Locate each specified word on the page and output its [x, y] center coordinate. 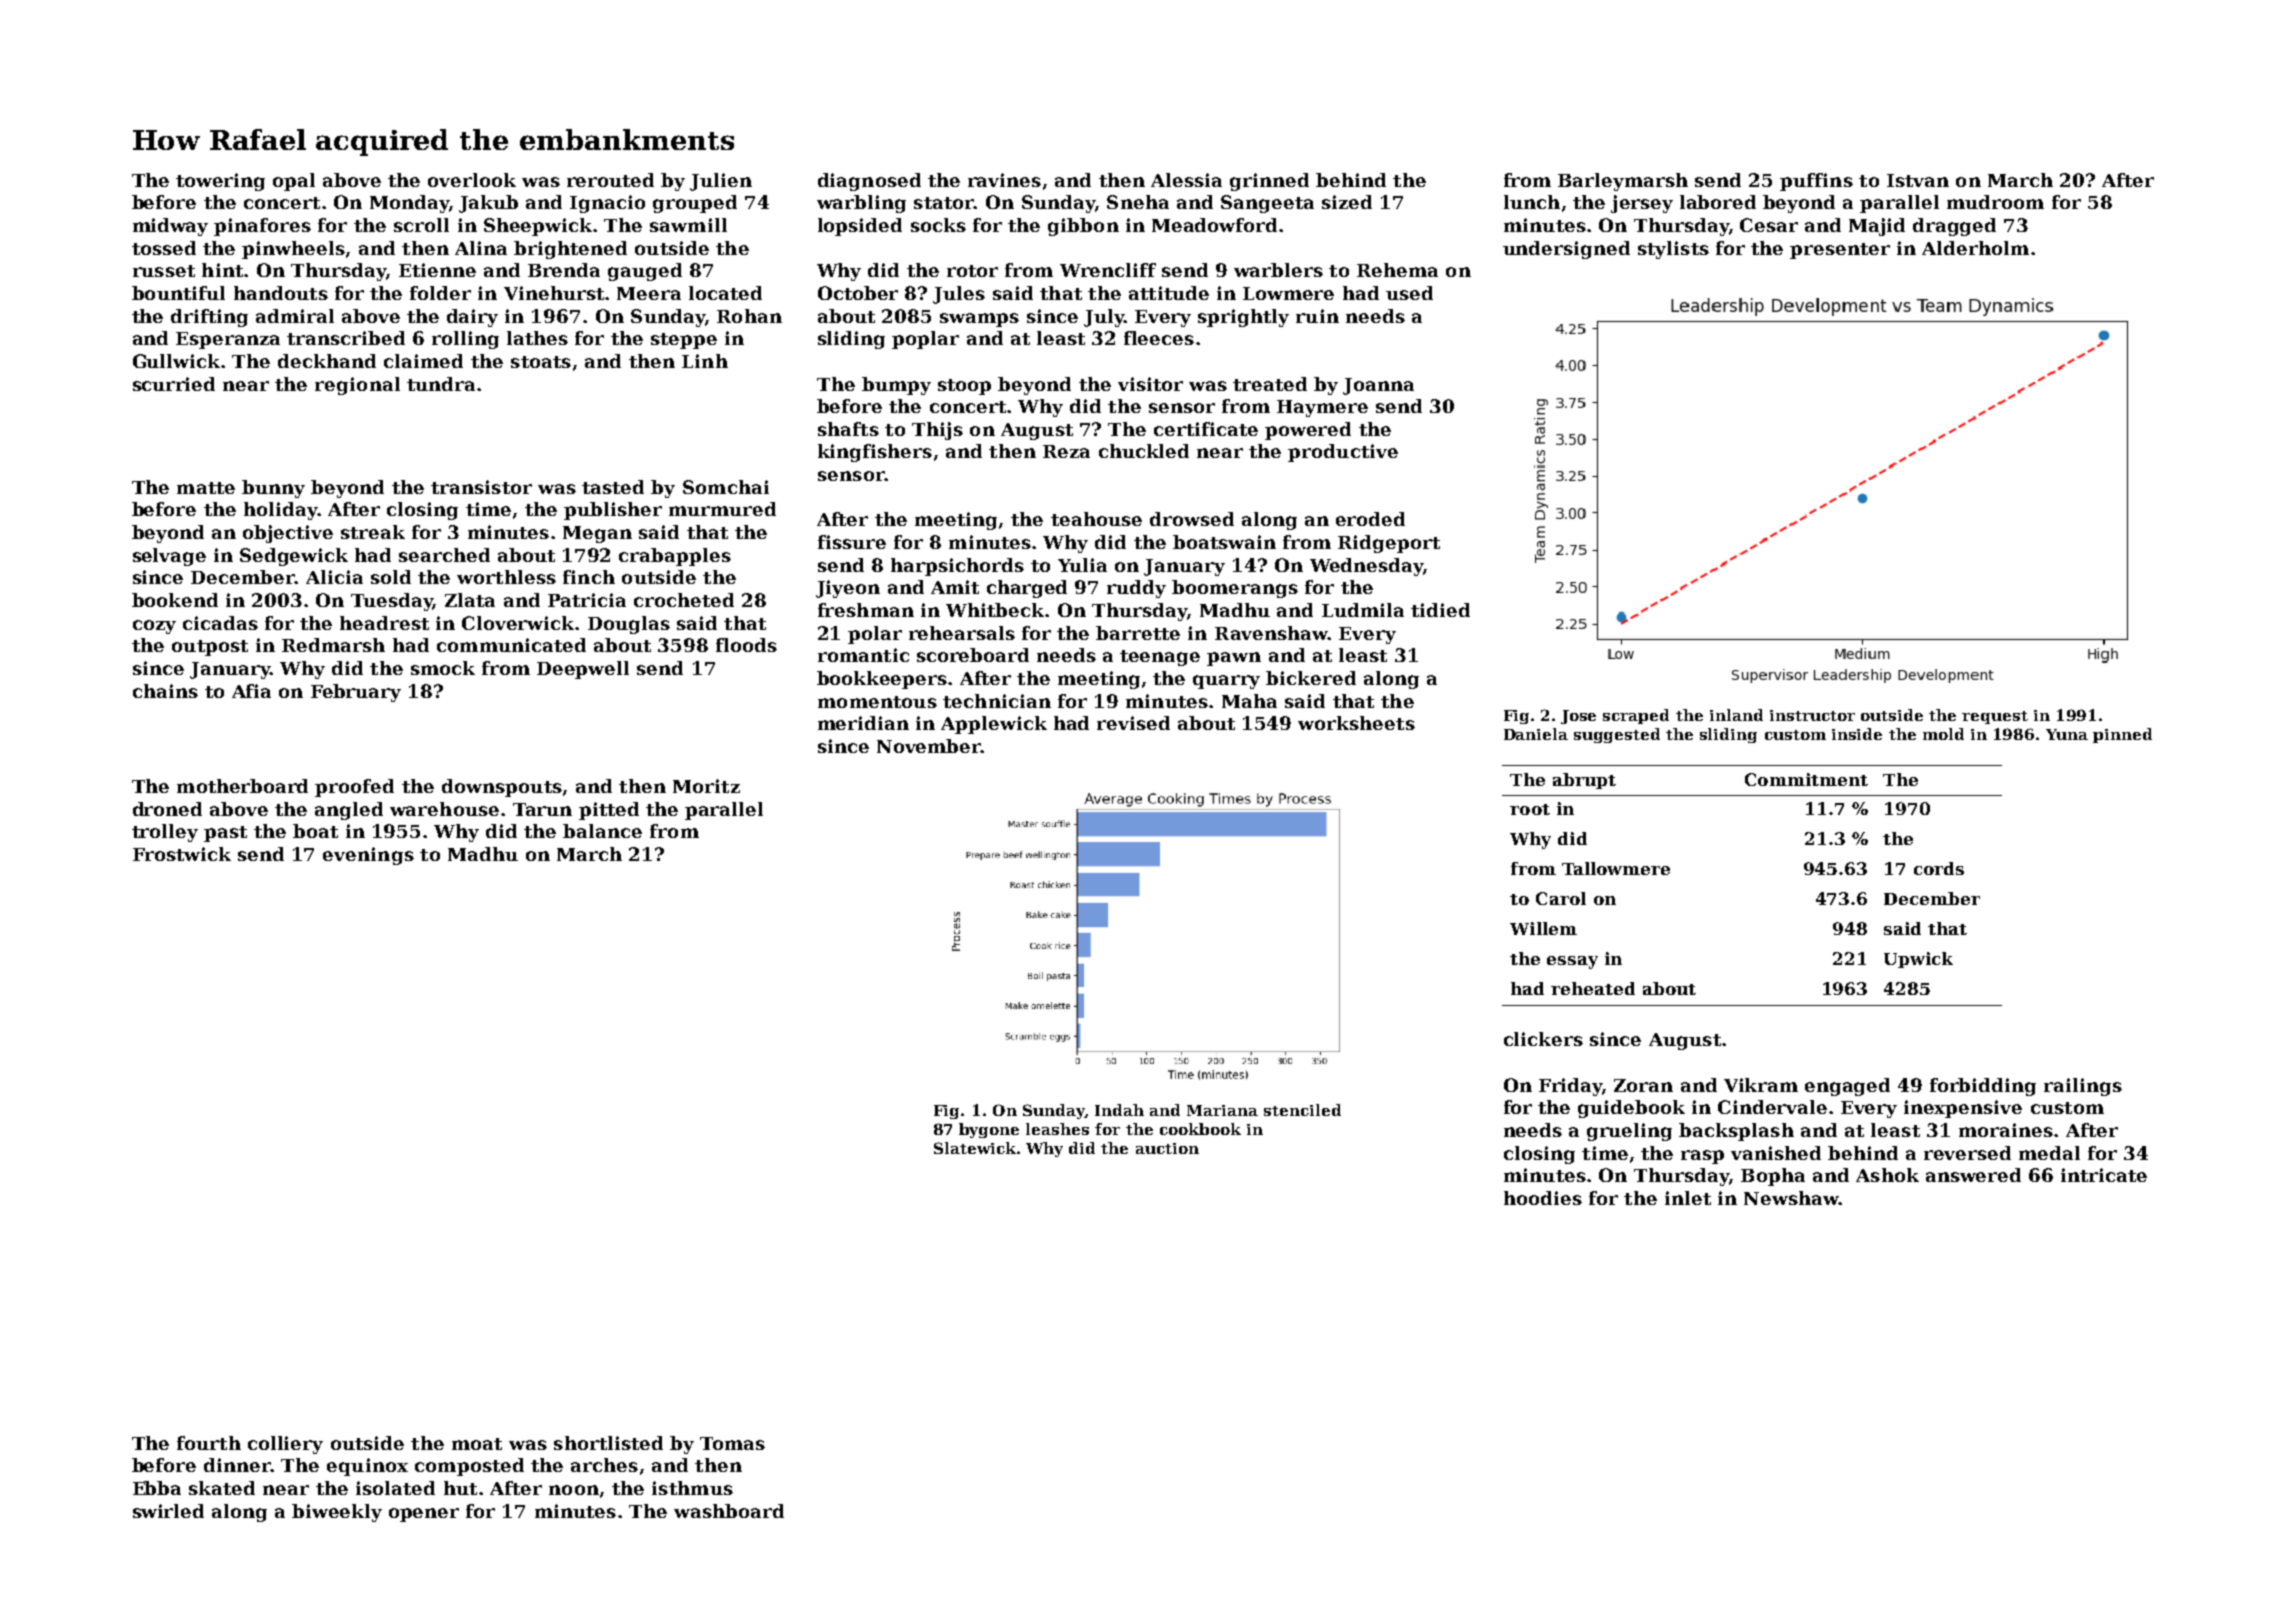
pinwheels [293, 250]
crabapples [675, 557]
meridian [863, 723]
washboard [729, 1511]
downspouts [502, 788]
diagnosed [869, 182]
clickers [1543, 1039]
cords [1939, 868]
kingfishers [875, 453]
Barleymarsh [1623, 182]
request [1995, 717]
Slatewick [975, 1148]
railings [2083, 1087]
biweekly [337, 1513]
